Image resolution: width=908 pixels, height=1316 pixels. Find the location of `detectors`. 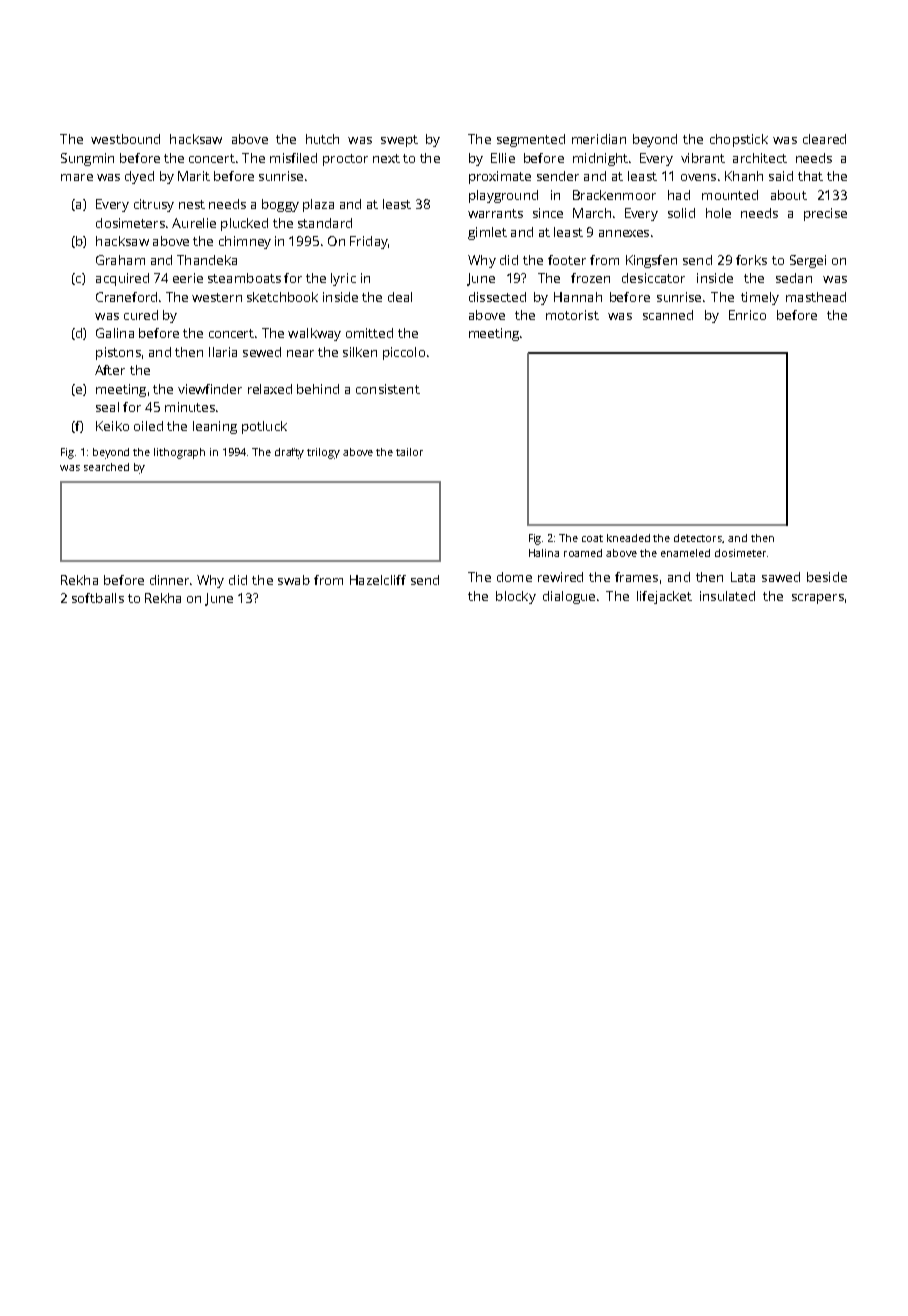

detectors is located at coordinates (698, 538).
